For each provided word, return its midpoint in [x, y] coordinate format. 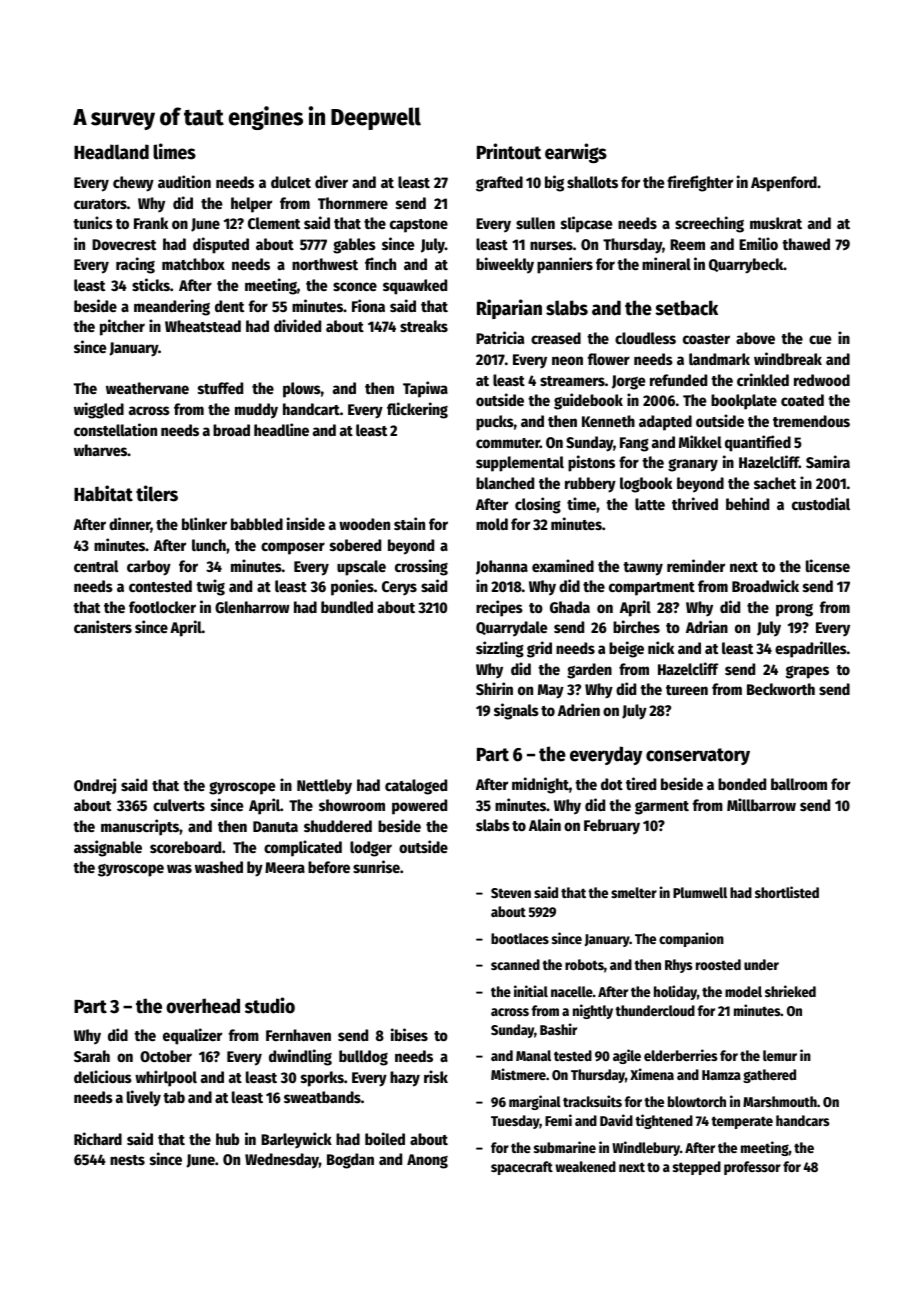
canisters [103, 626]
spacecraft [522, 1168]
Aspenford [784, 184]
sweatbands [322, 1097]
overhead [203, 1006]
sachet [775, 483]
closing [538, 505]
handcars [803, 1120]
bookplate [744, 402]
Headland [111, 152]
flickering [417, 410]
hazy [405, 1079]
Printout [509, 151]
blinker [204, 523]
